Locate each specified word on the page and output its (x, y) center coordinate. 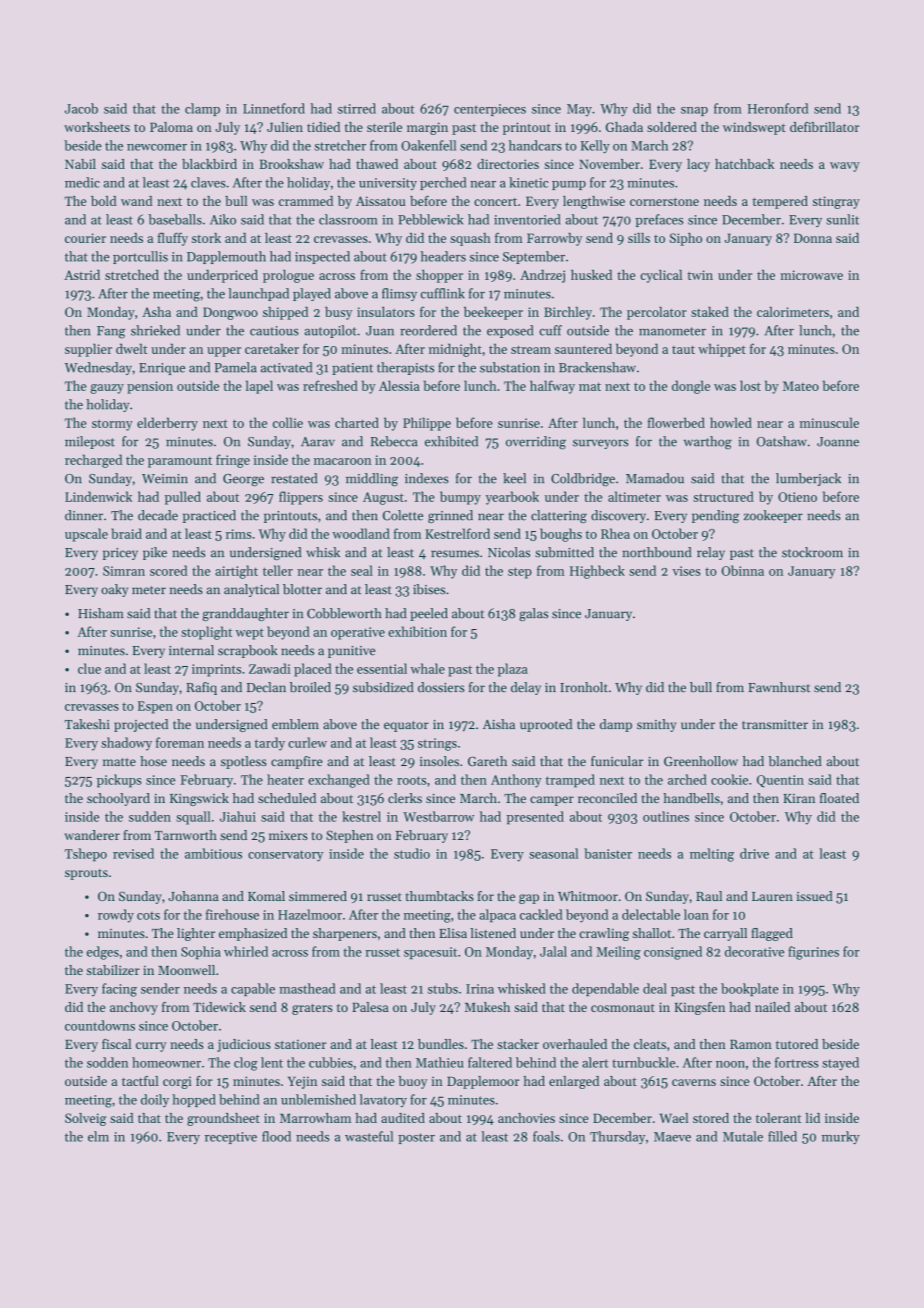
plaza (513, 670)
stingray (836, 202)
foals (546, 1136)
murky (841, 1137)
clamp (202, 109)
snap (694, 111)
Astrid (82, 275)
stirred (357, 108)
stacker (518, 1044)
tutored (797, 1044)
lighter (196, 934)
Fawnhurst (779, 687)
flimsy (399, 294)
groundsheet (223, 1119)
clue (89, 668)
